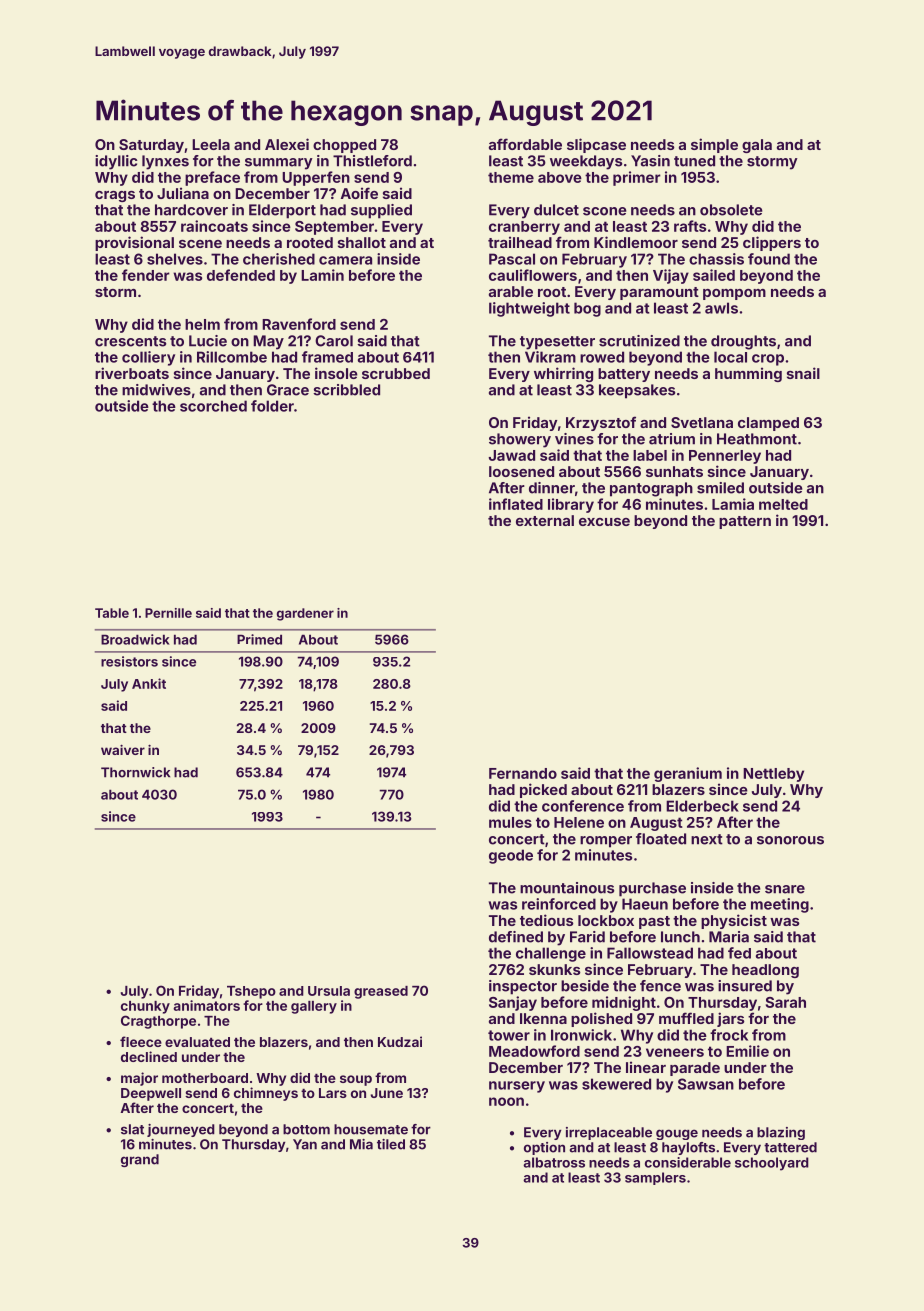 This screenshot has height=1311, width=924. Describe the element at coordinates (156, 390) in the screenshot. I see `midwives` at that location.
